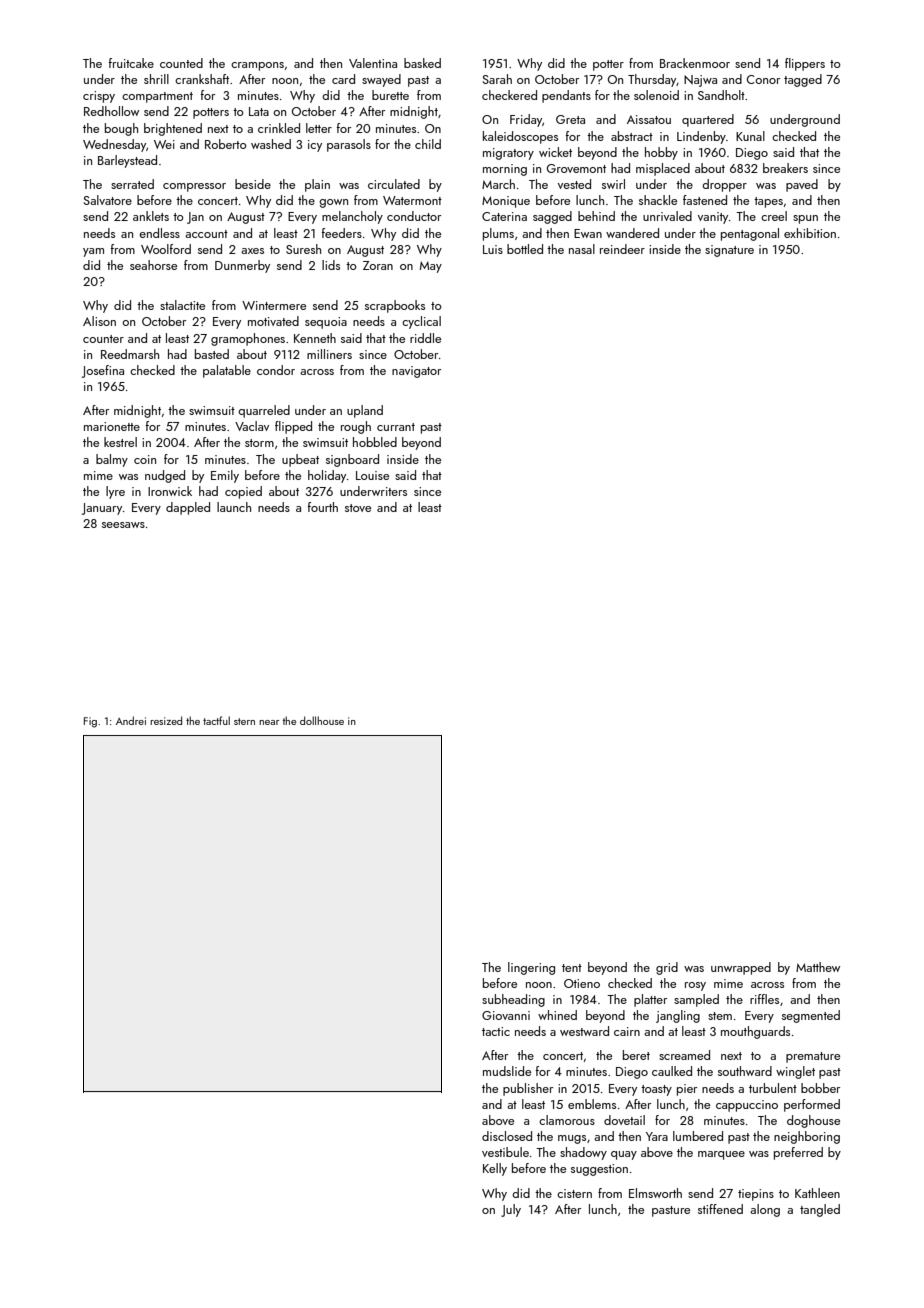 The width and height of the screenshot is (924, 1308). Describe the element at coordinates (729, 251) in the screenshot. I see `signature` at that location.
